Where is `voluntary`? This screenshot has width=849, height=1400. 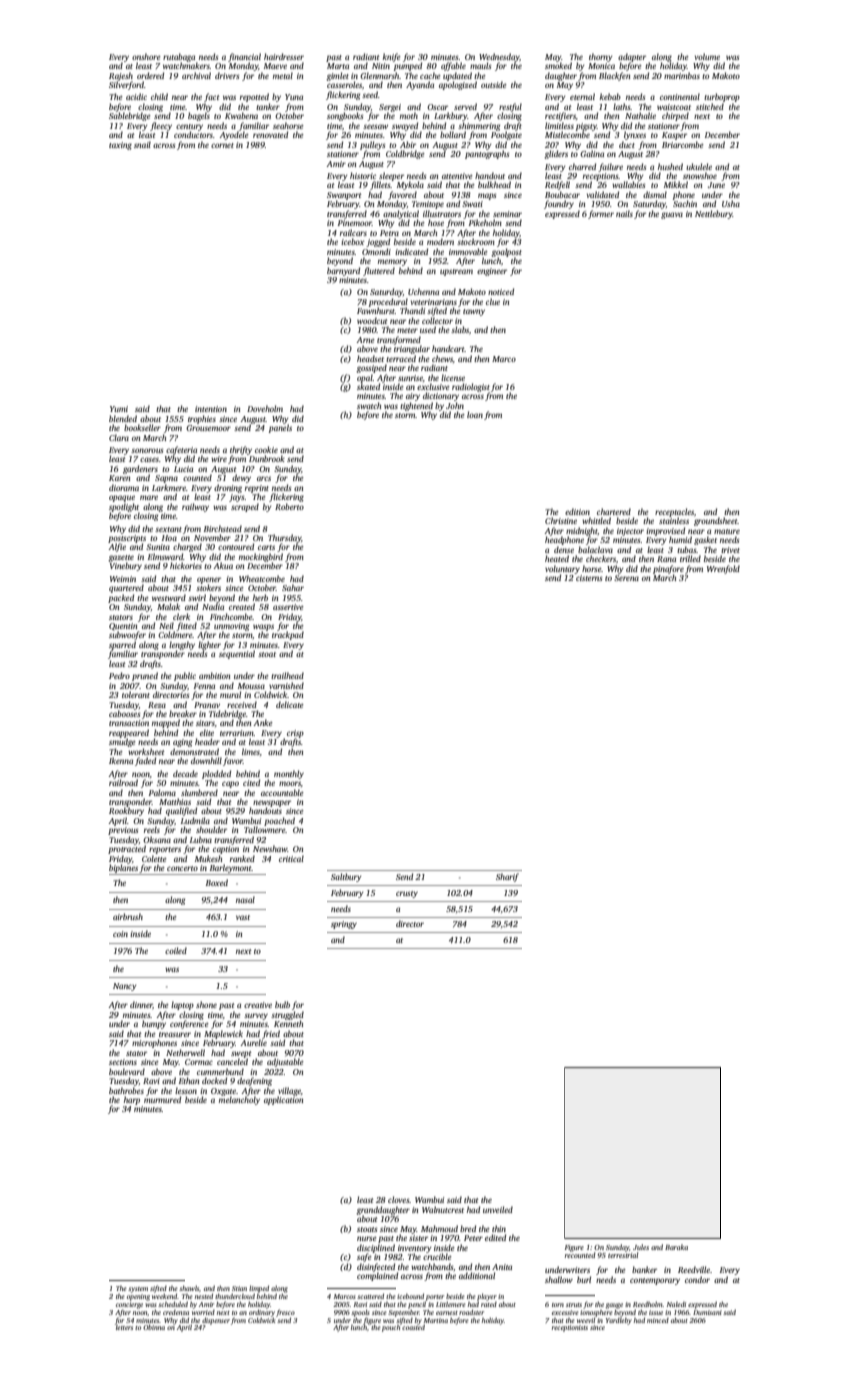
voluntary is located at coordinates (562, 569).
